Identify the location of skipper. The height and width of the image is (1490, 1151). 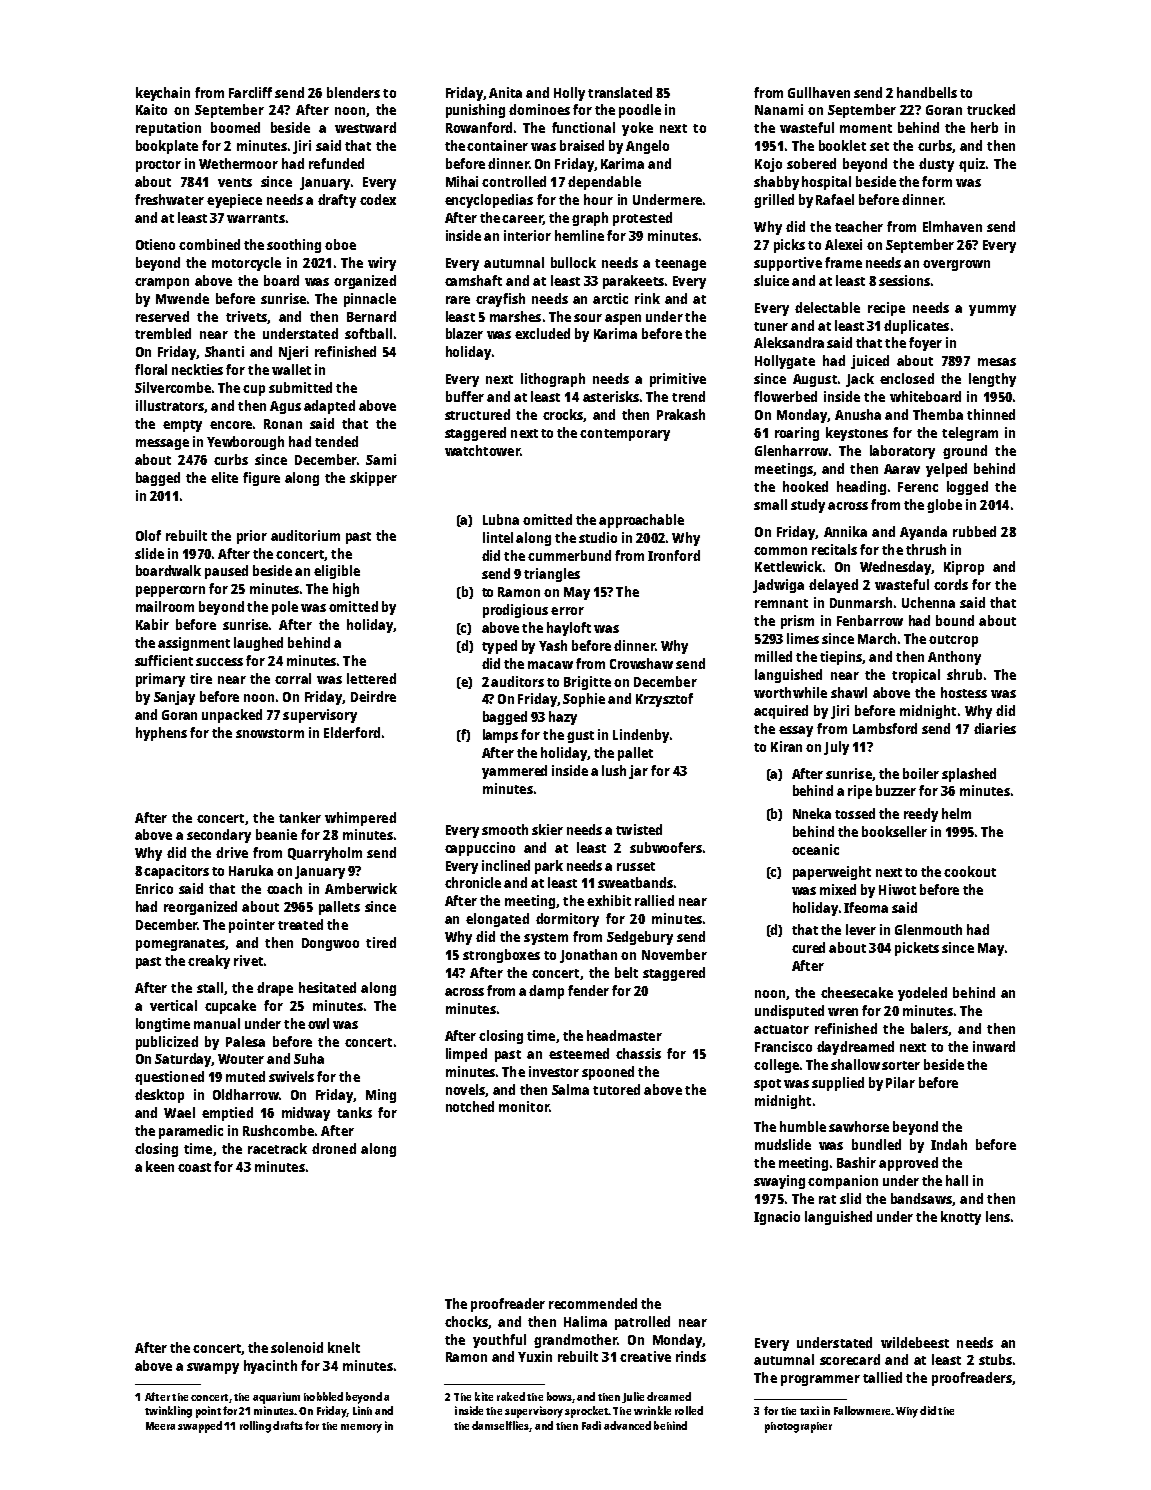
(373, 479).
